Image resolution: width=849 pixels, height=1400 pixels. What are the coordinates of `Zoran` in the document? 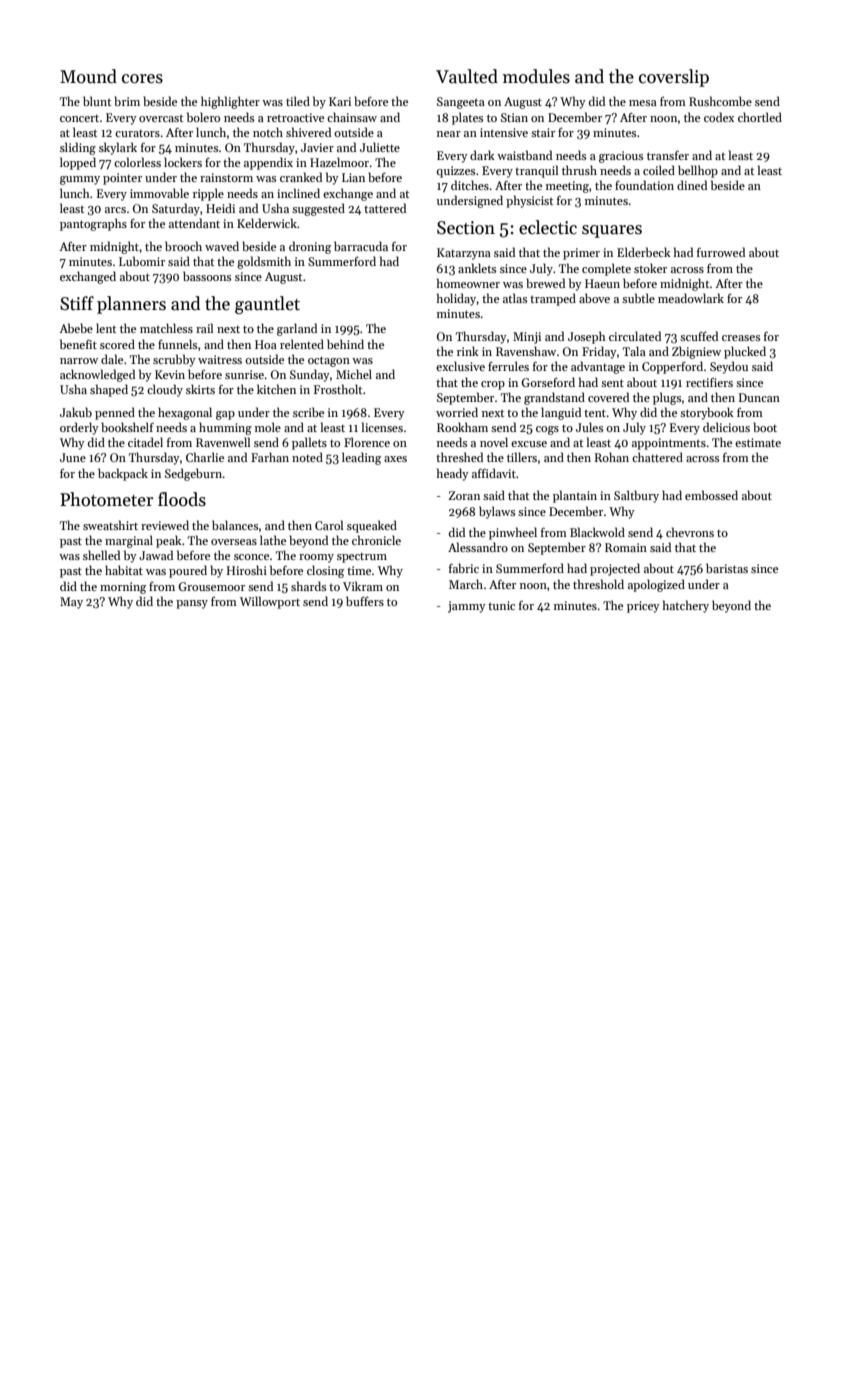 It's located at (464, 495).
